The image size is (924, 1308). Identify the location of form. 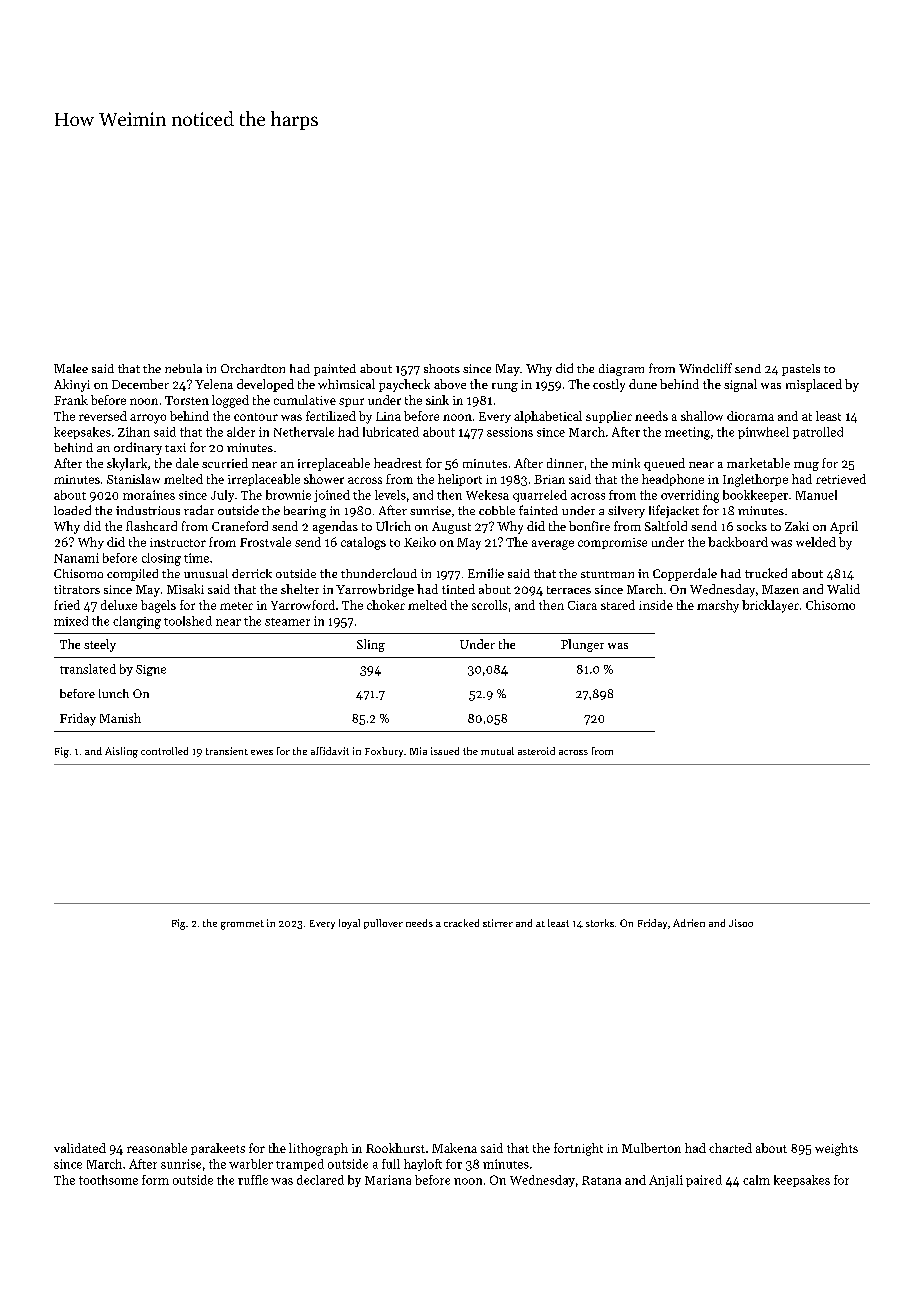
(155, 1180).
